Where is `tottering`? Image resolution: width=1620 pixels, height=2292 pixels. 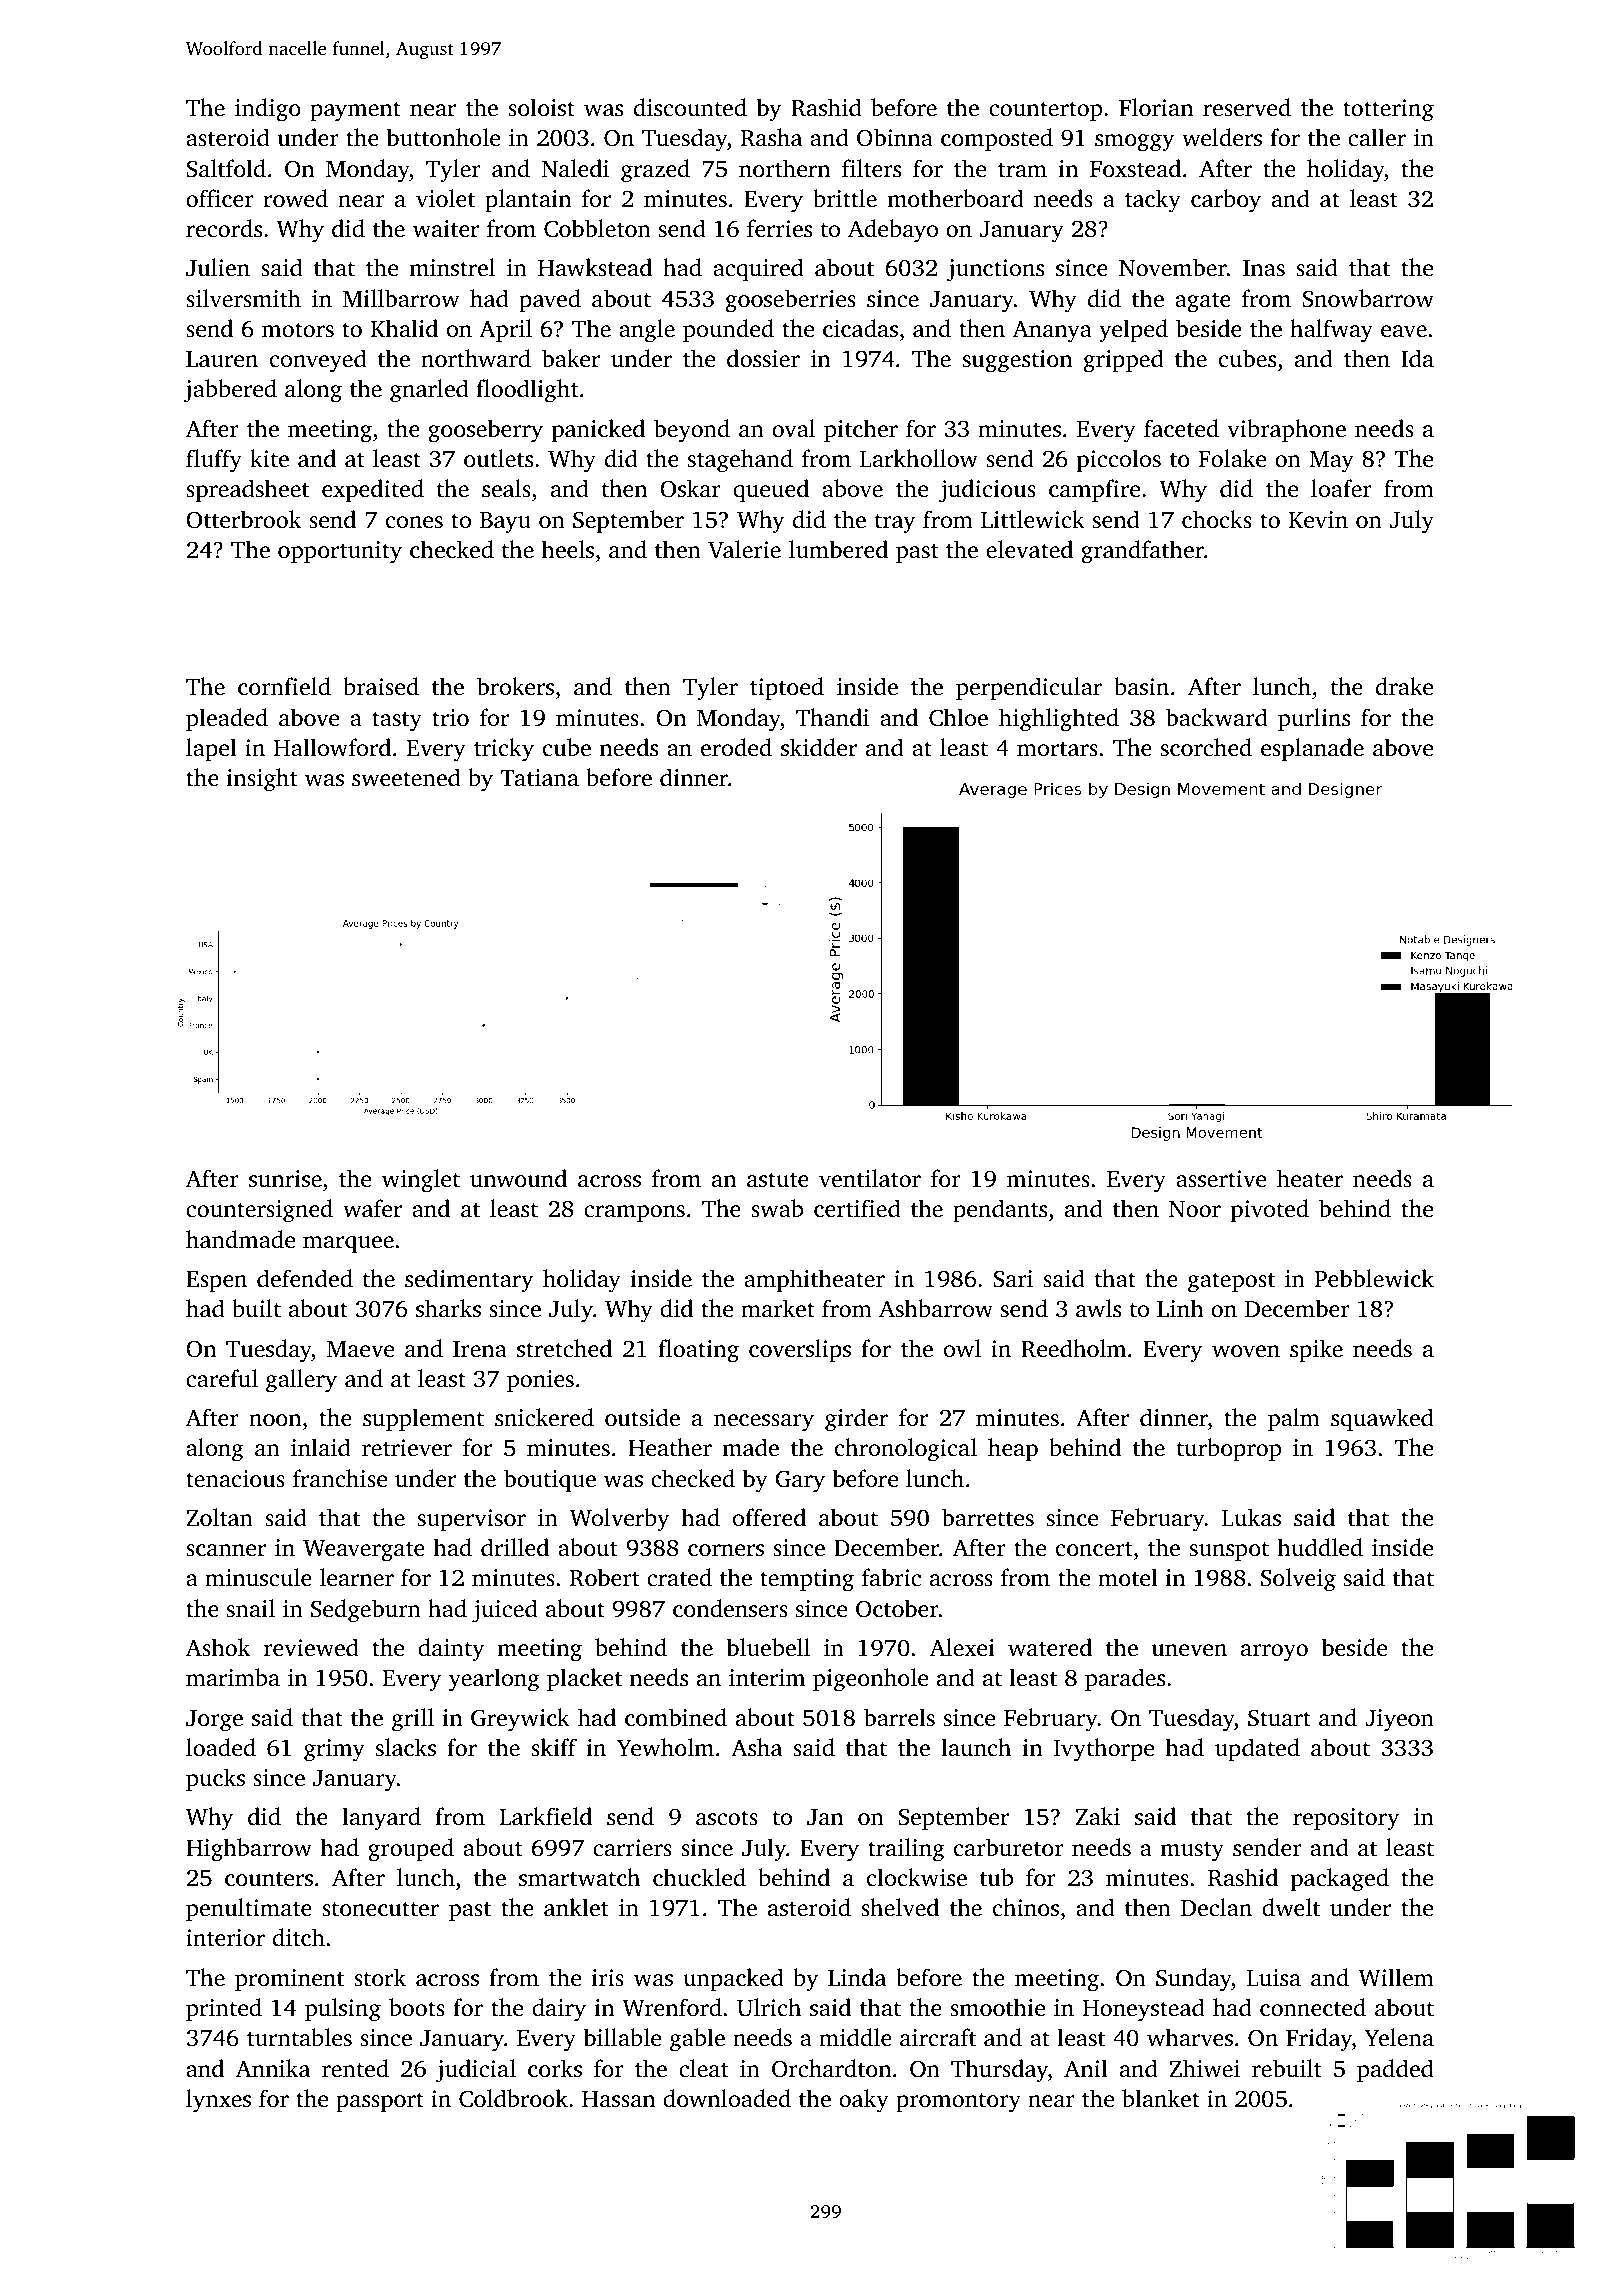
tottering is located at coordinates (1388, 110).
